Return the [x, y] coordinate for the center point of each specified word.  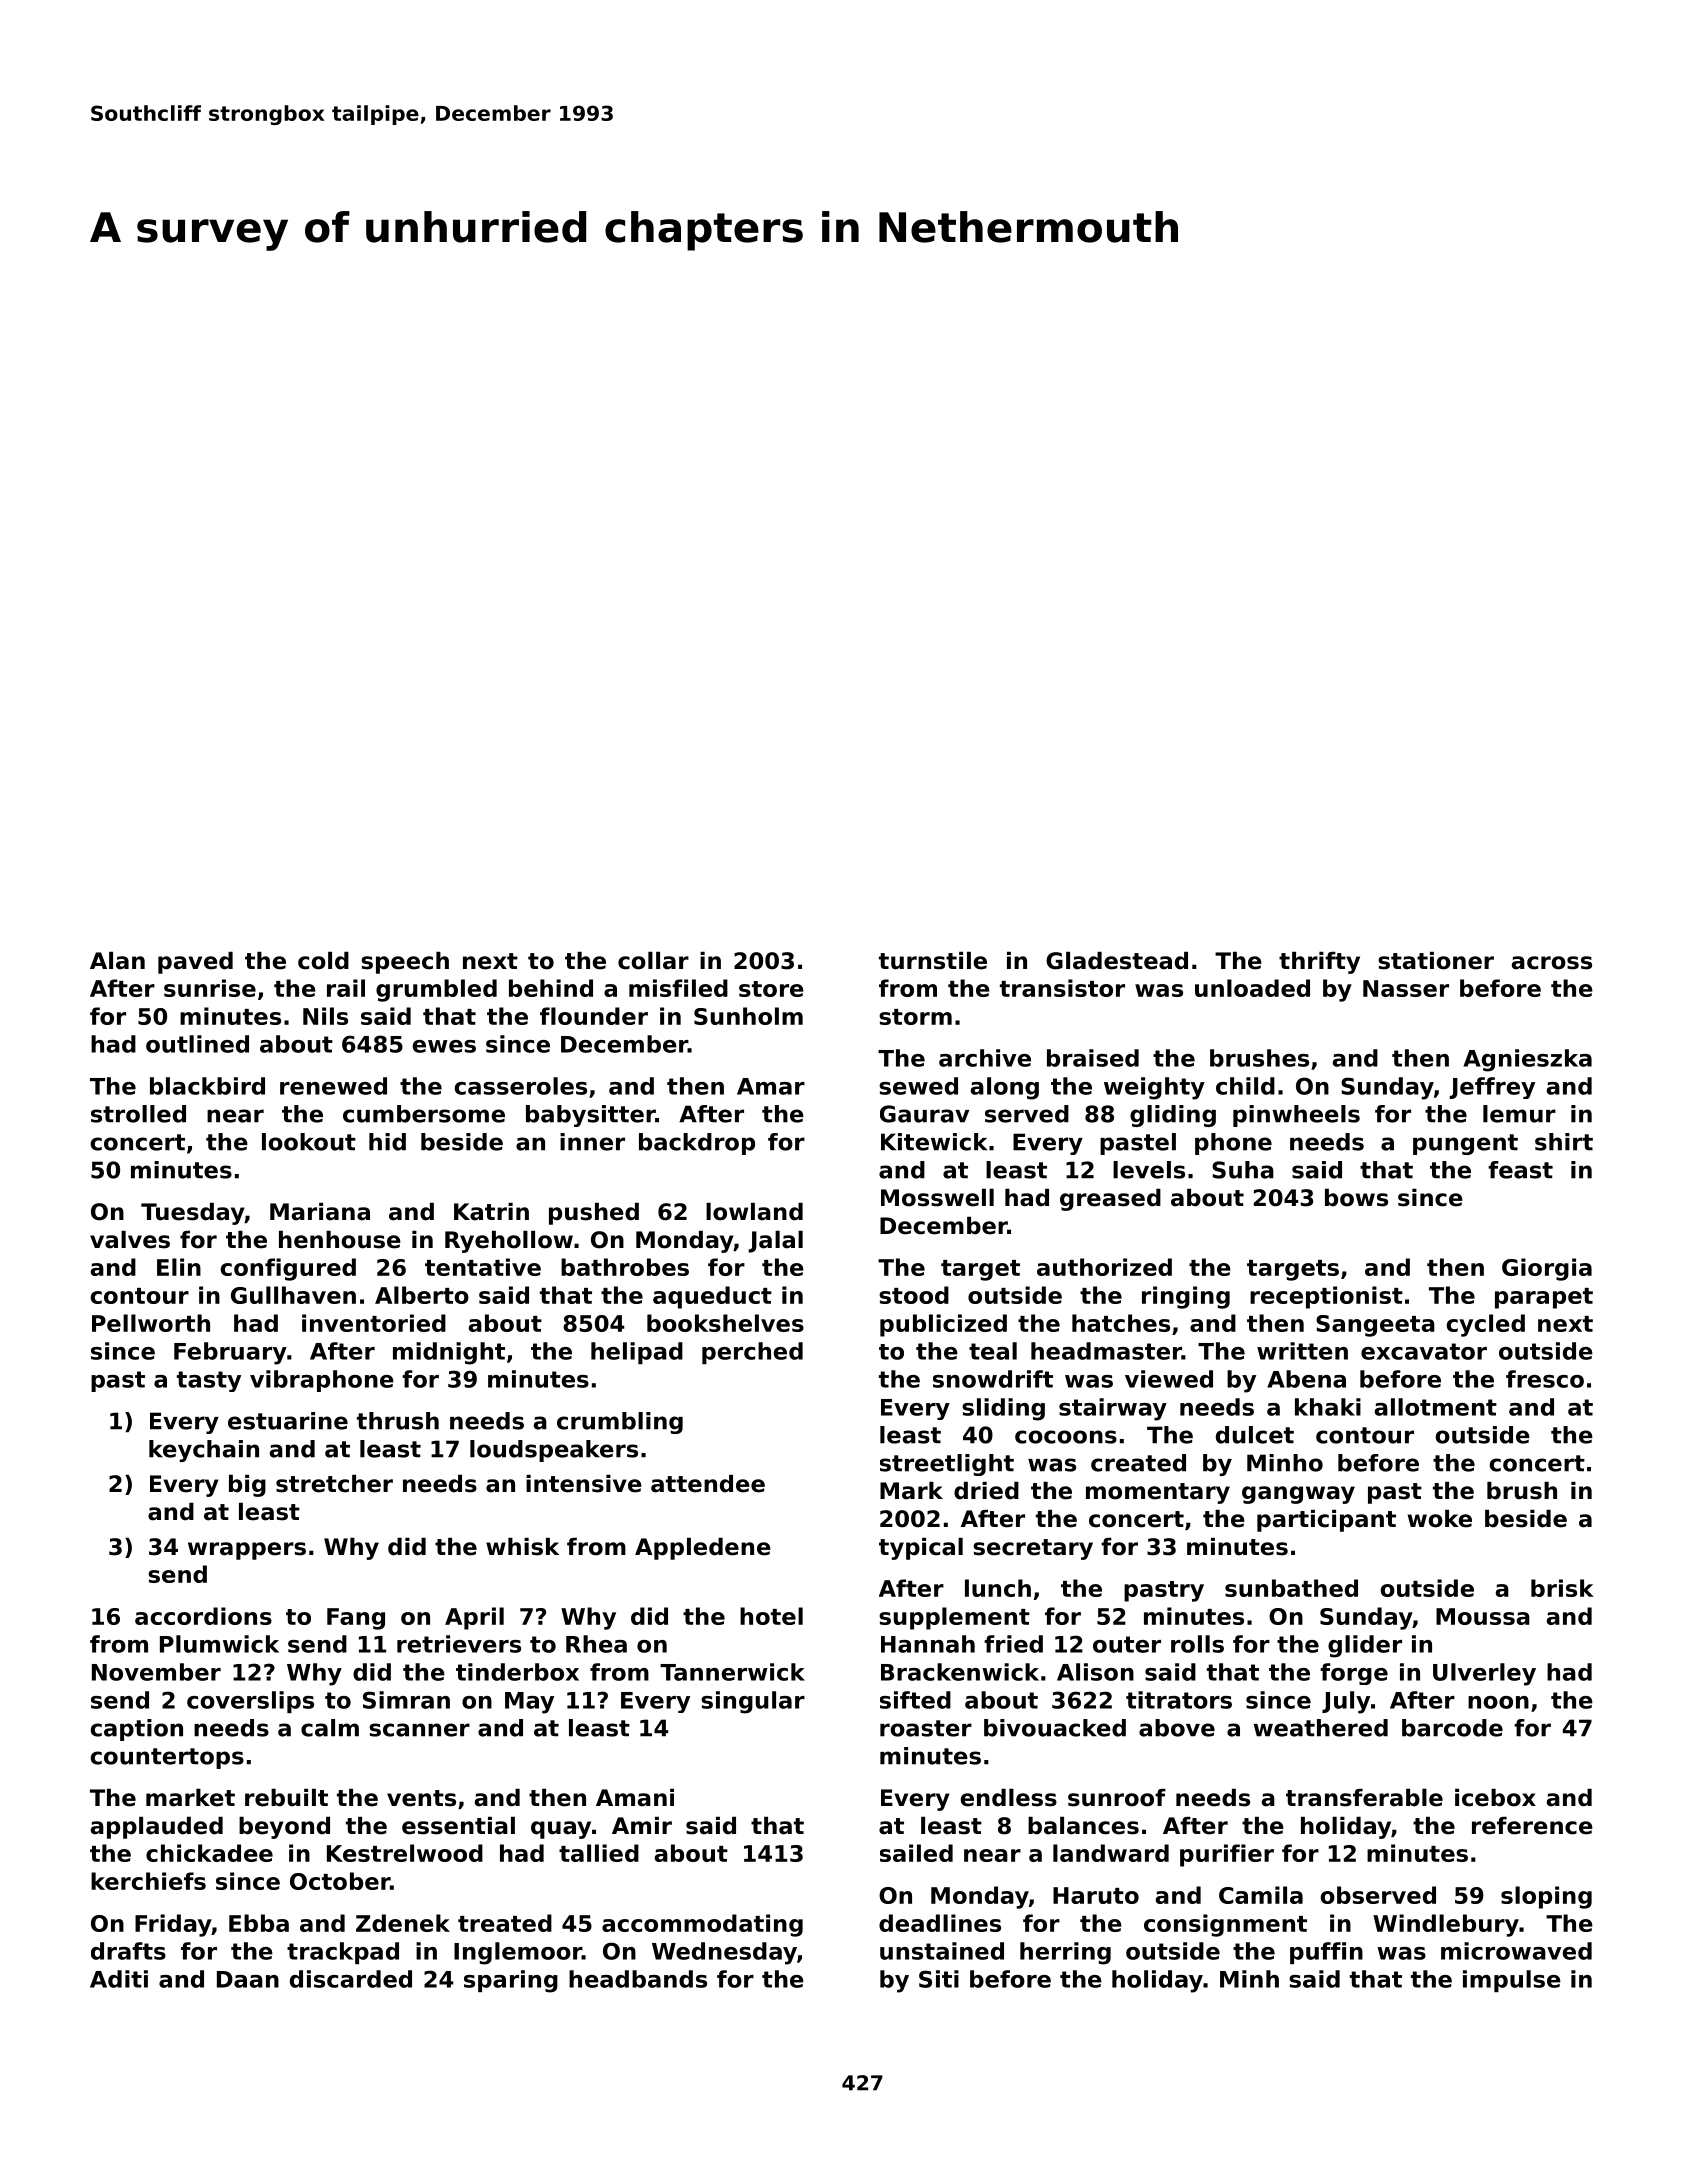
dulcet [1255, 1435]
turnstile [933, 961]
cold [323, 961]
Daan [248, 1979]
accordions [203, 1616]
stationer [1436, 961]
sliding [1003, 1409]
